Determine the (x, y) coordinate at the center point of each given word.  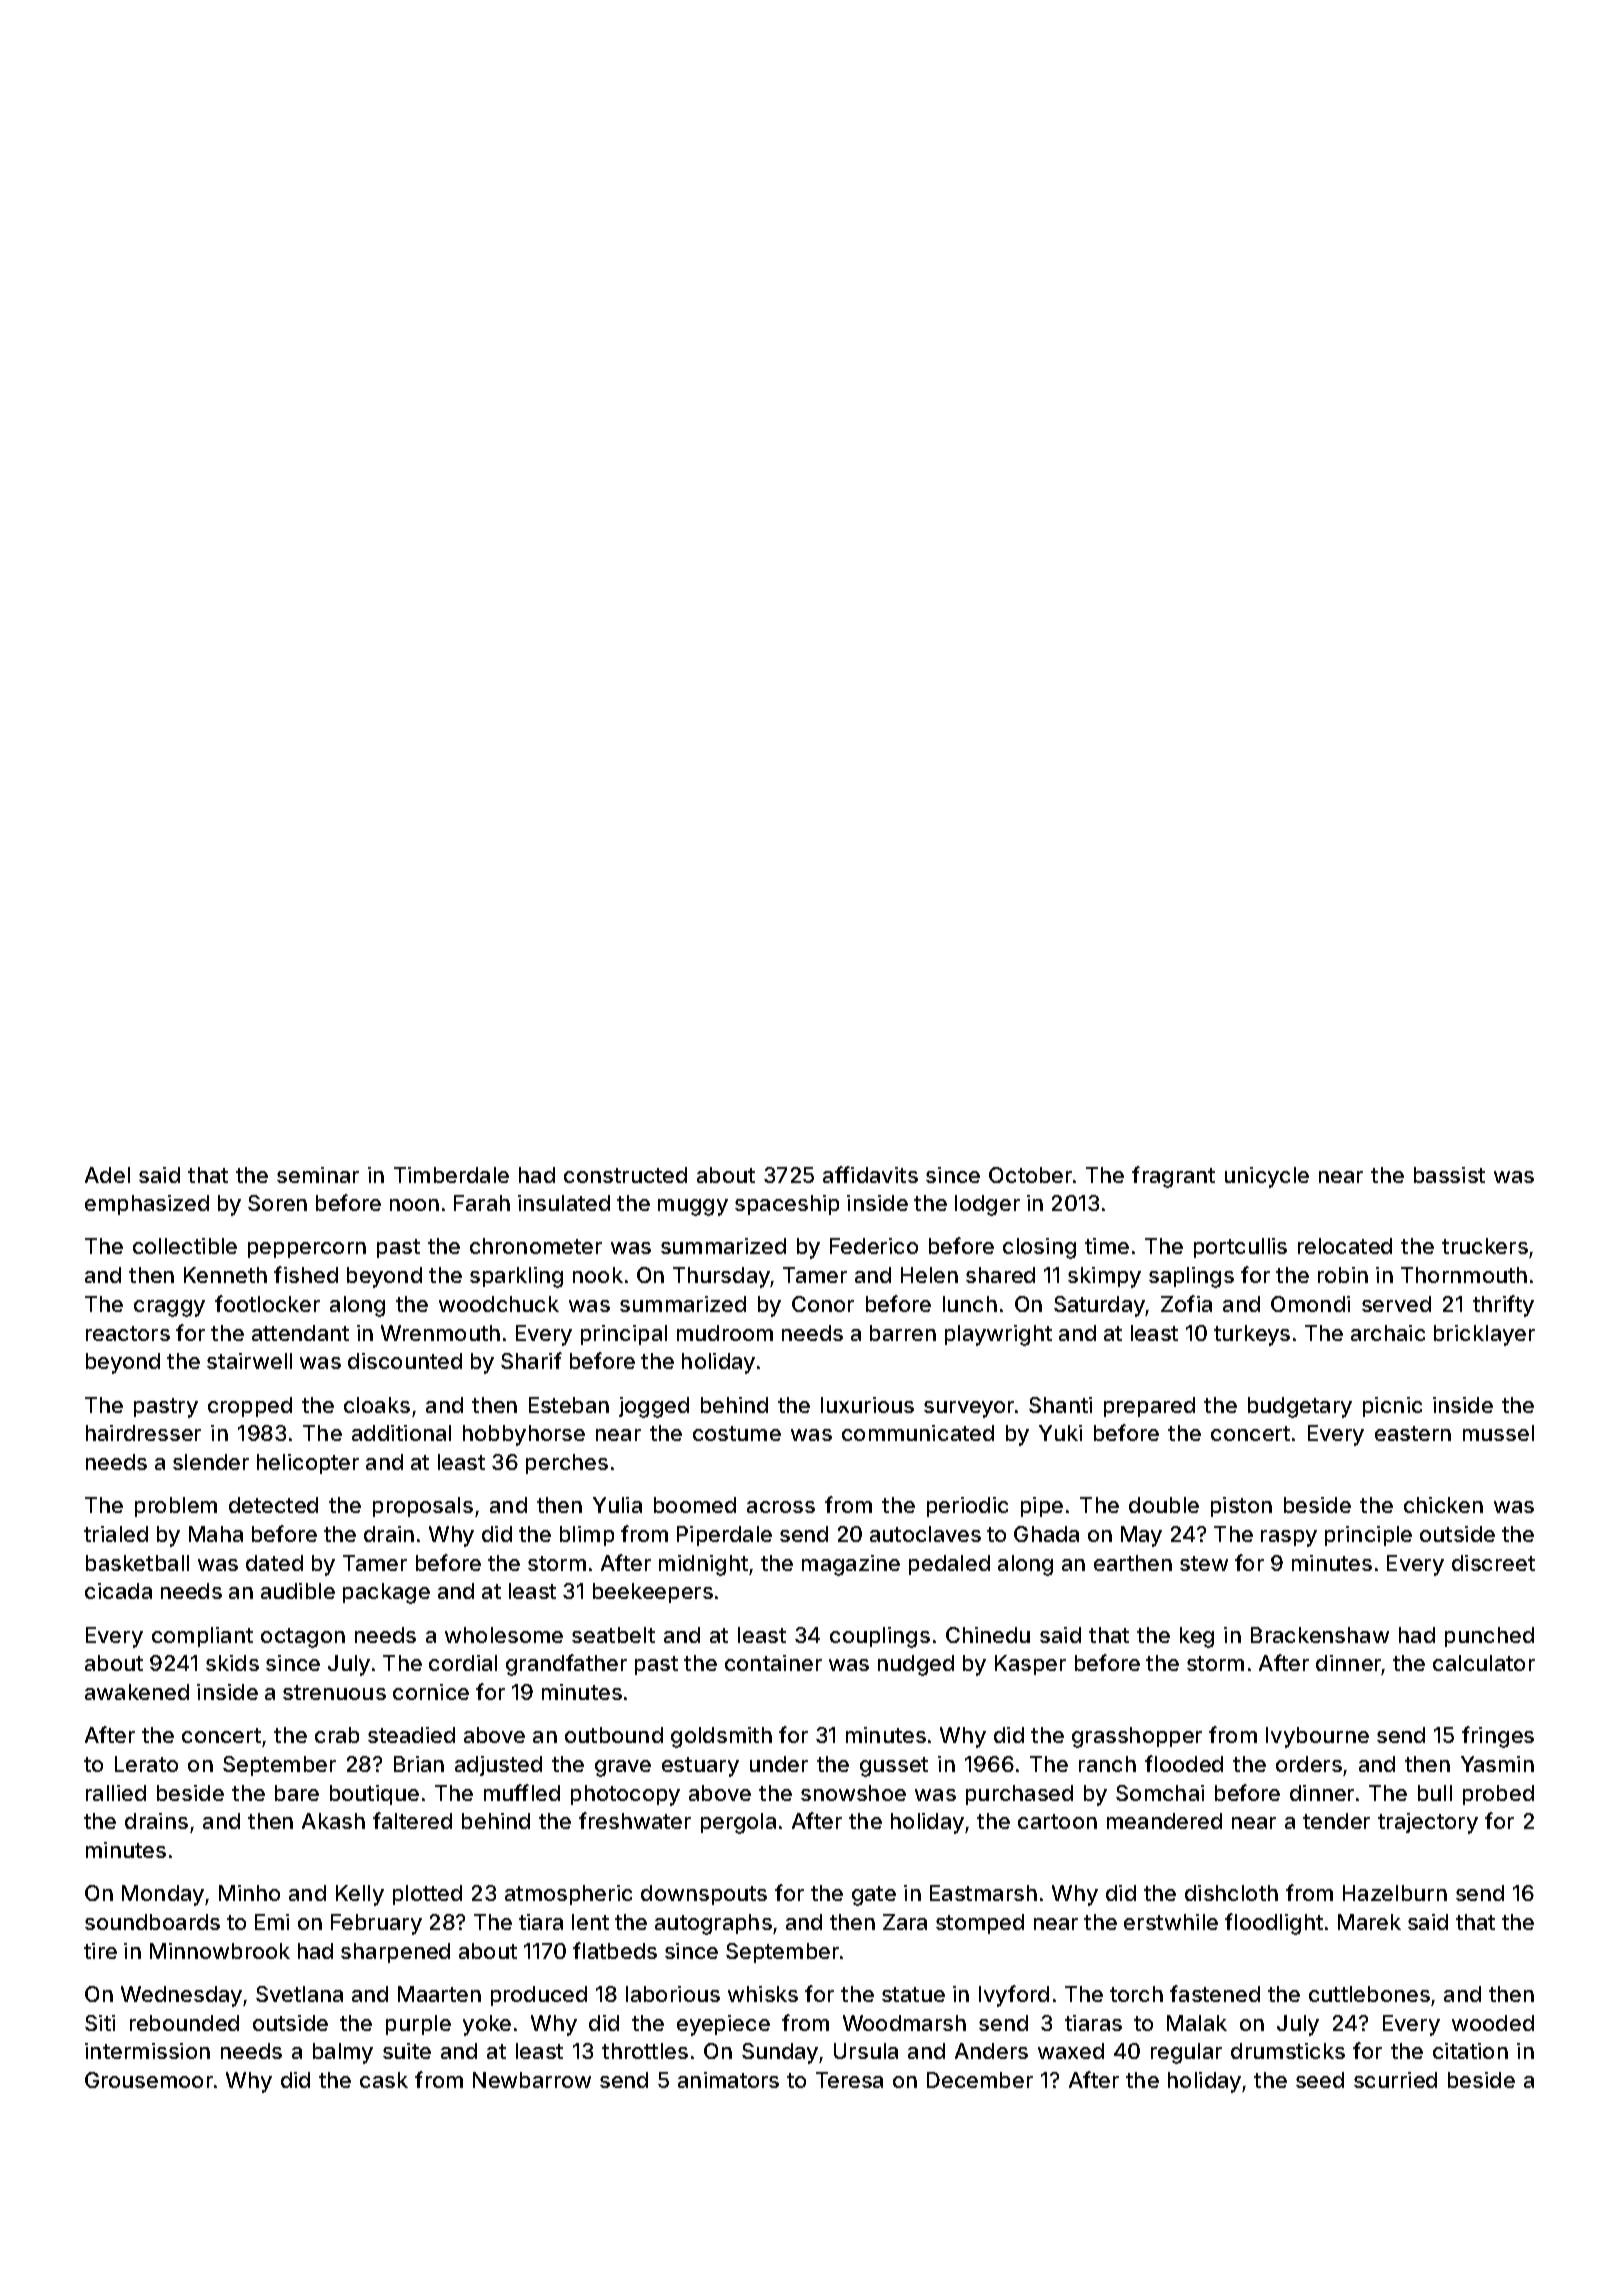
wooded (1493, 2023)
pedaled (949, 1565)
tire (100, 1951)
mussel (1498, 1433)
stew (1204, 1563)
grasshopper (1137, 1737)
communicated (918, 1433)
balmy (343, 2053)
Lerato (146, 1764)
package (386, 1593)
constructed (625, 1175)
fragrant (1173, 1177)
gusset (894, 1767)
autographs (713, 1924)
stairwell (249, 1361)
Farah (482, 1203)
